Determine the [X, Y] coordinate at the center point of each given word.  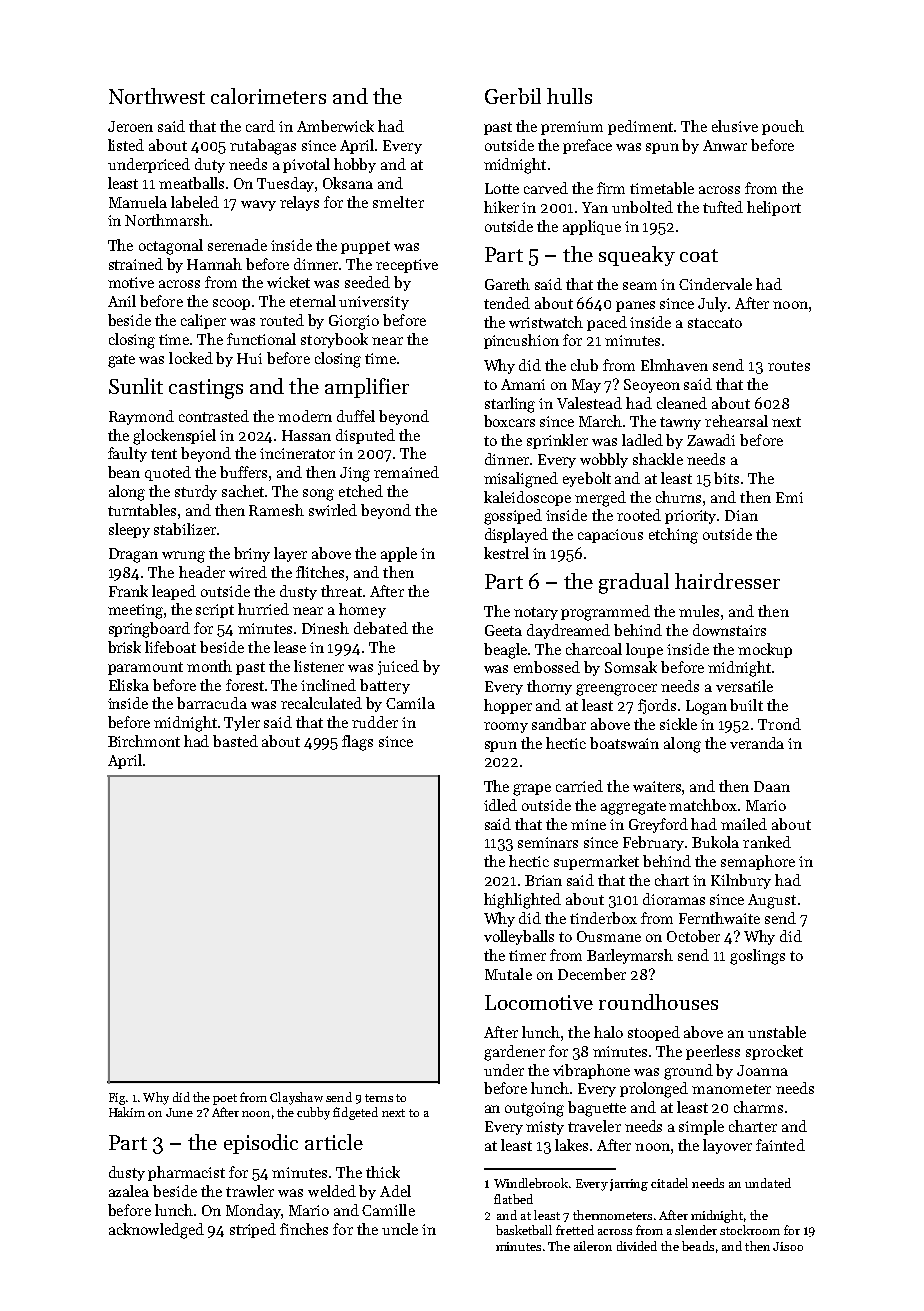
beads [698, 1246]
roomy [506, 727]
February [653, 843]
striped [253, 1230]
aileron [593, 1246]
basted [235, 741]
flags [357, 743]
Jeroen [130, 126]
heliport [774, 208]
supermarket [596, 862]
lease [290, 647]
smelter [398, 202]
